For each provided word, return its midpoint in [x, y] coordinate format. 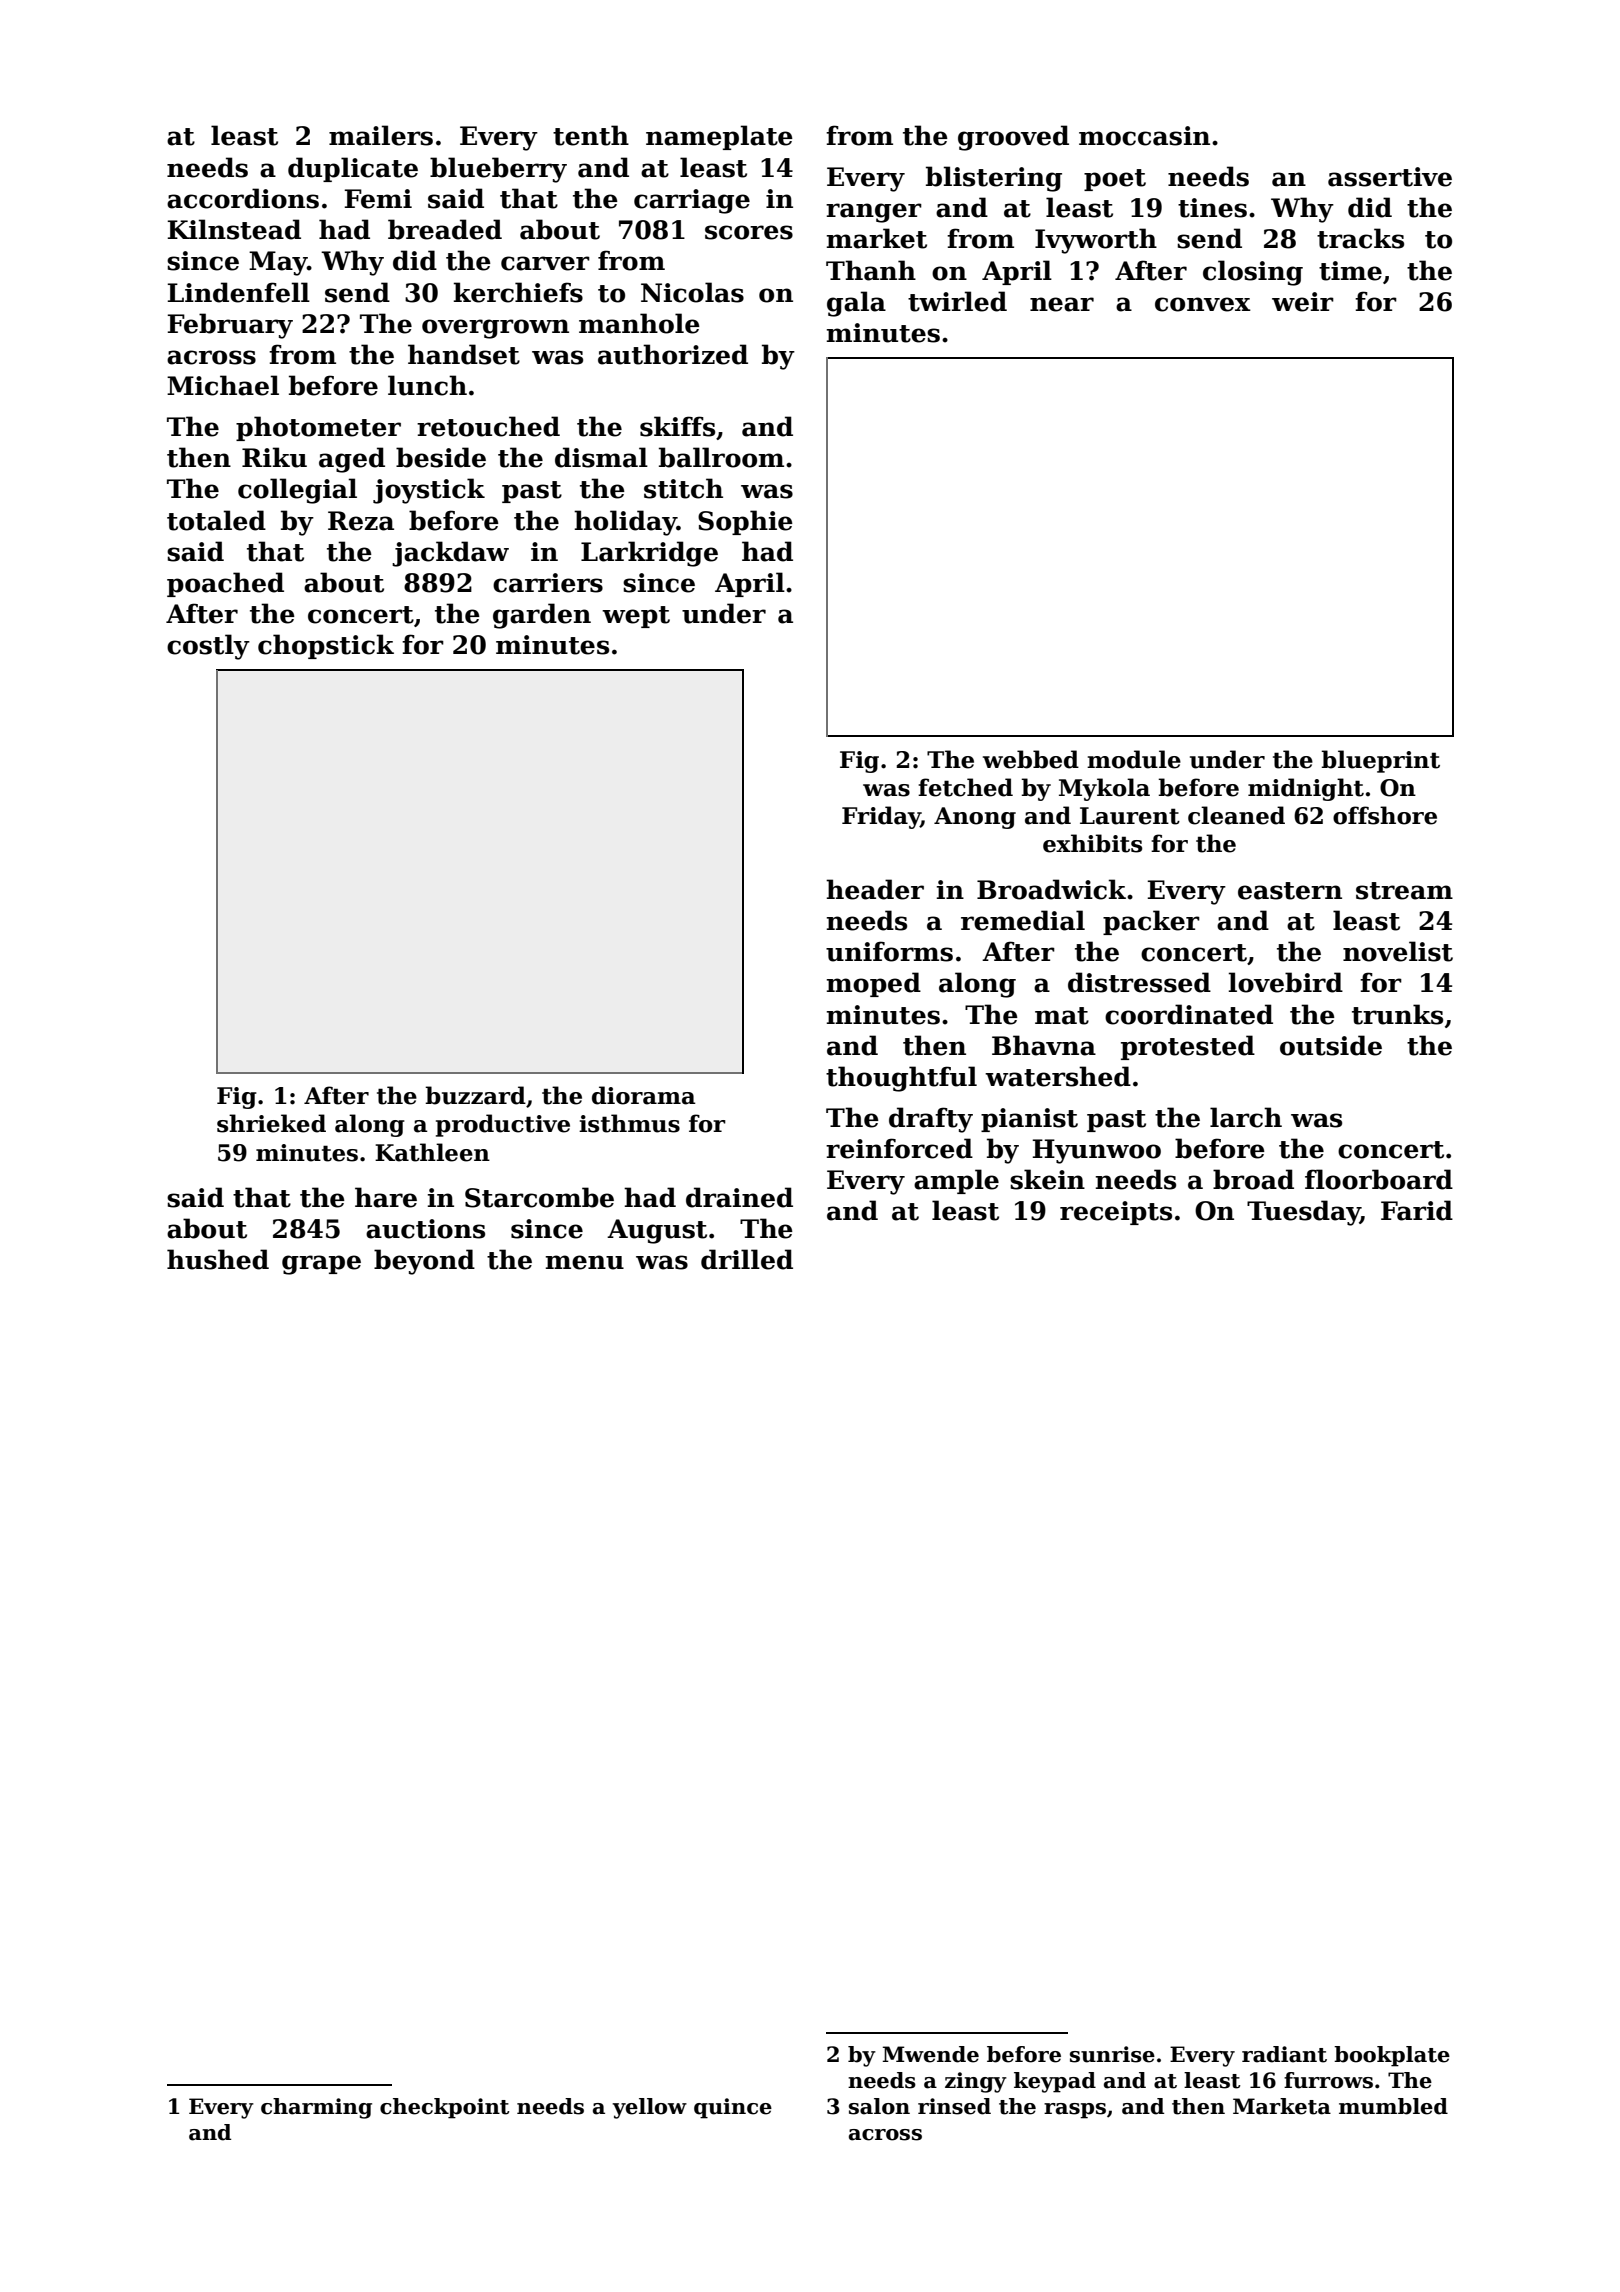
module [1134, 759]
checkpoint [444, 2108]
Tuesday [1303, 1213]
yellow [649, 2108]
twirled [957, 301]
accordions [243, 198]
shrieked [271, 1123]
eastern [1290, 891]
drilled [747, 1259]
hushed [218, 1259]
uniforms [889, 951]
